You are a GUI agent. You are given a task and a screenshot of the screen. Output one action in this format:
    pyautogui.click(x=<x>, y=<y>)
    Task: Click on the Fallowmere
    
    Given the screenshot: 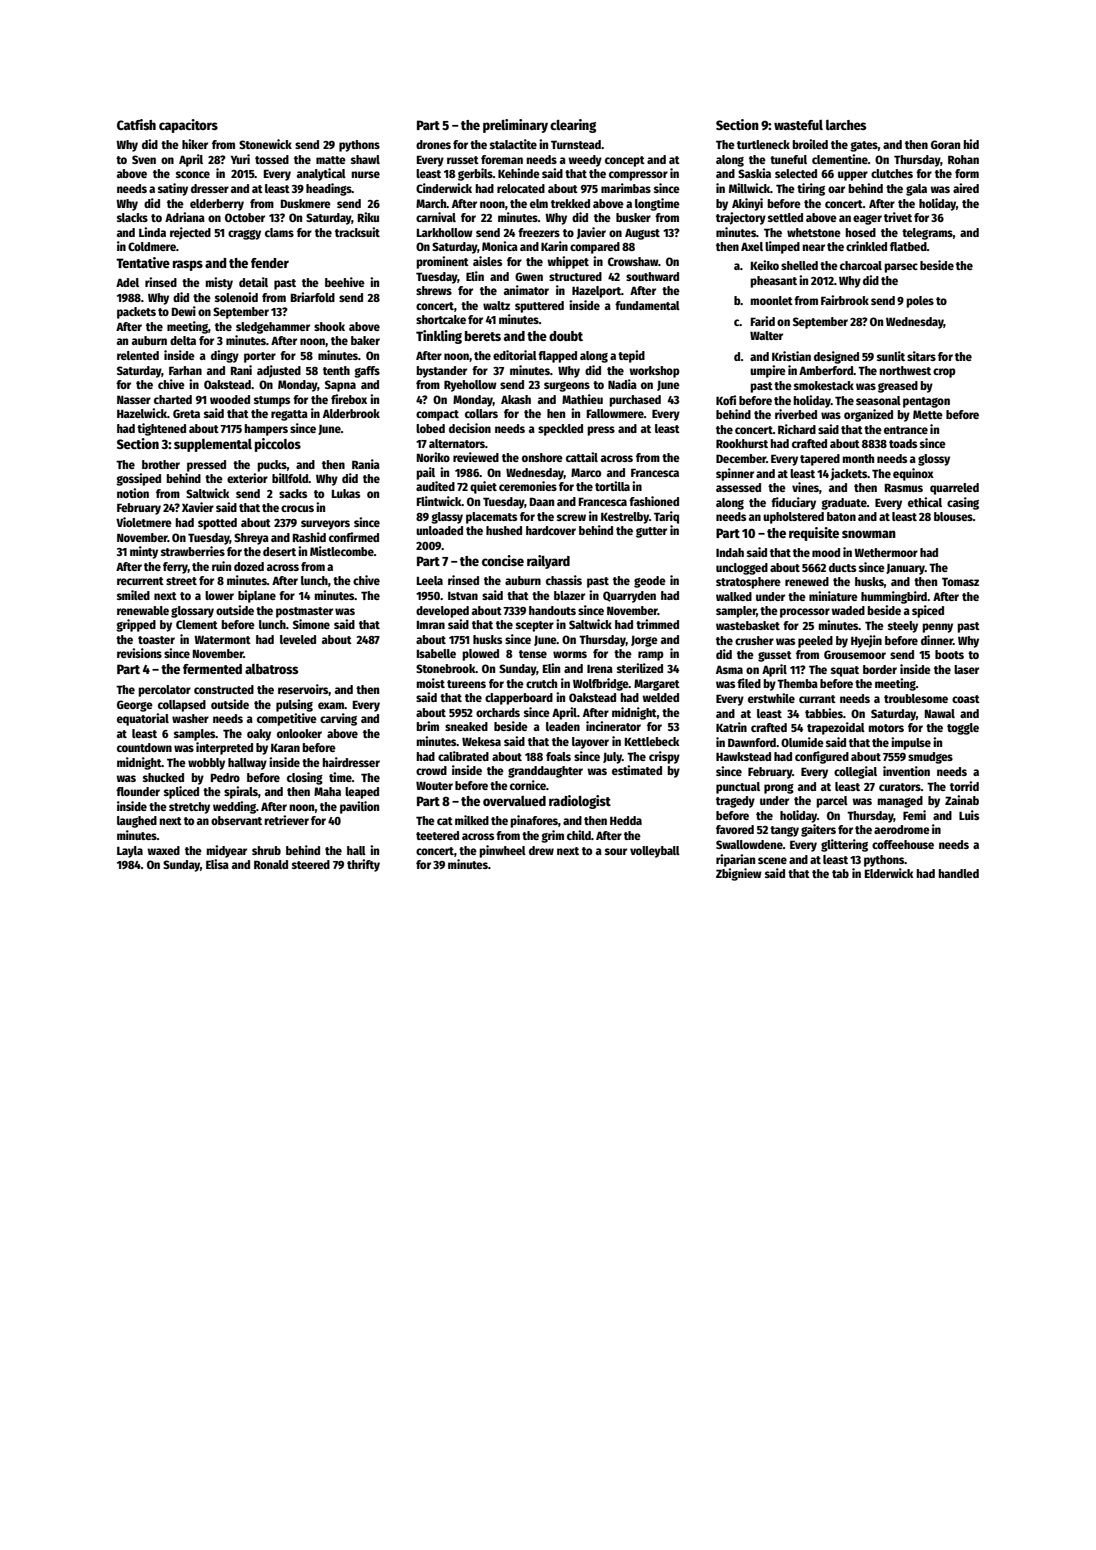 What is the action you would take?
    pyautogui.click(x=615, y=413)
